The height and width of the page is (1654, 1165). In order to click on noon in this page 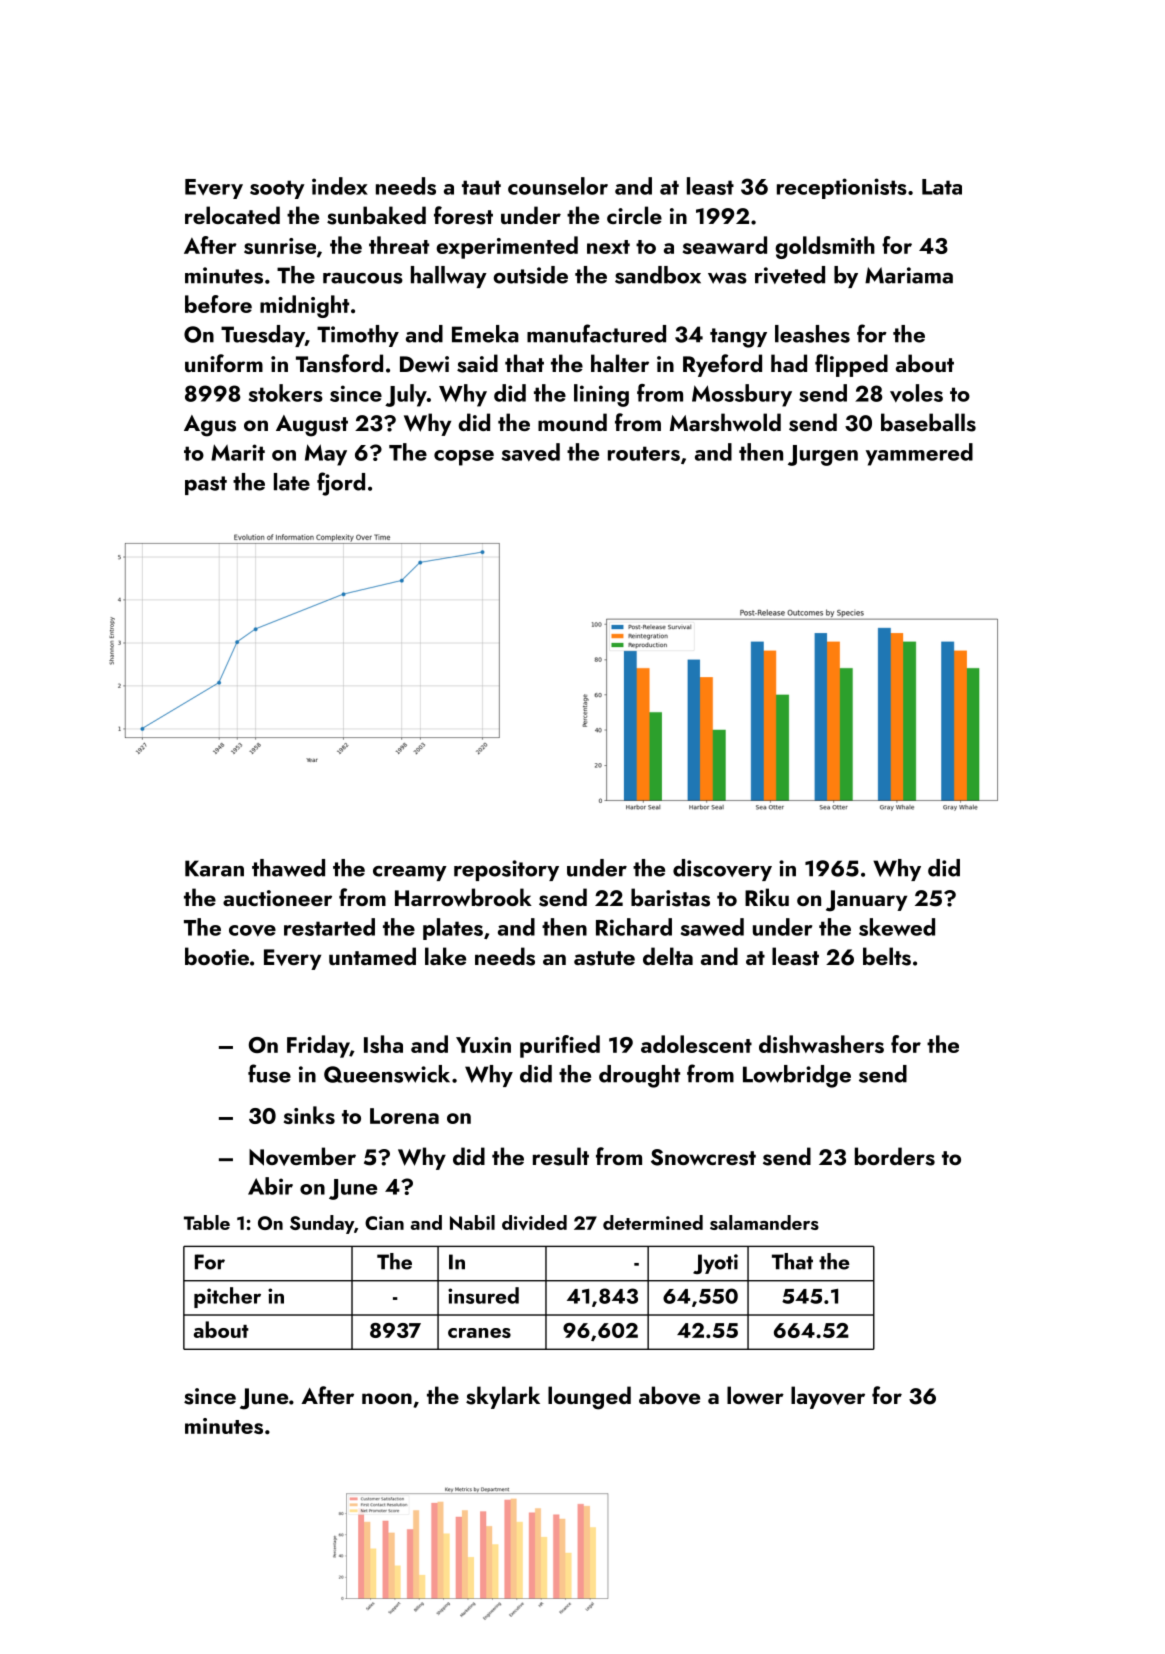, I will do `click(387, 1398)`.
